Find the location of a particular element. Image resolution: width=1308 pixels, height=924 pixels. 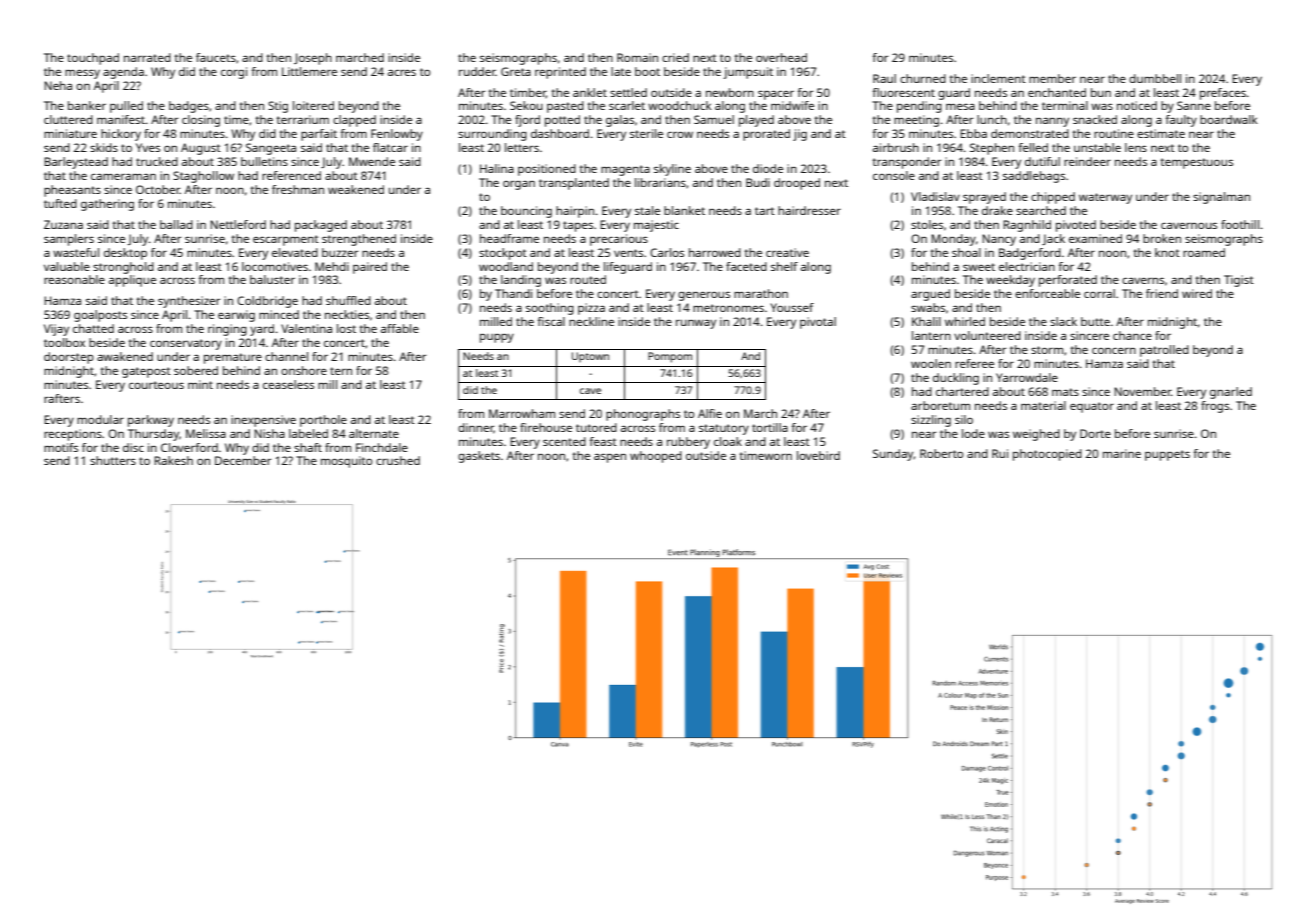

Badgerford is located at coordinates (1030, 254).
